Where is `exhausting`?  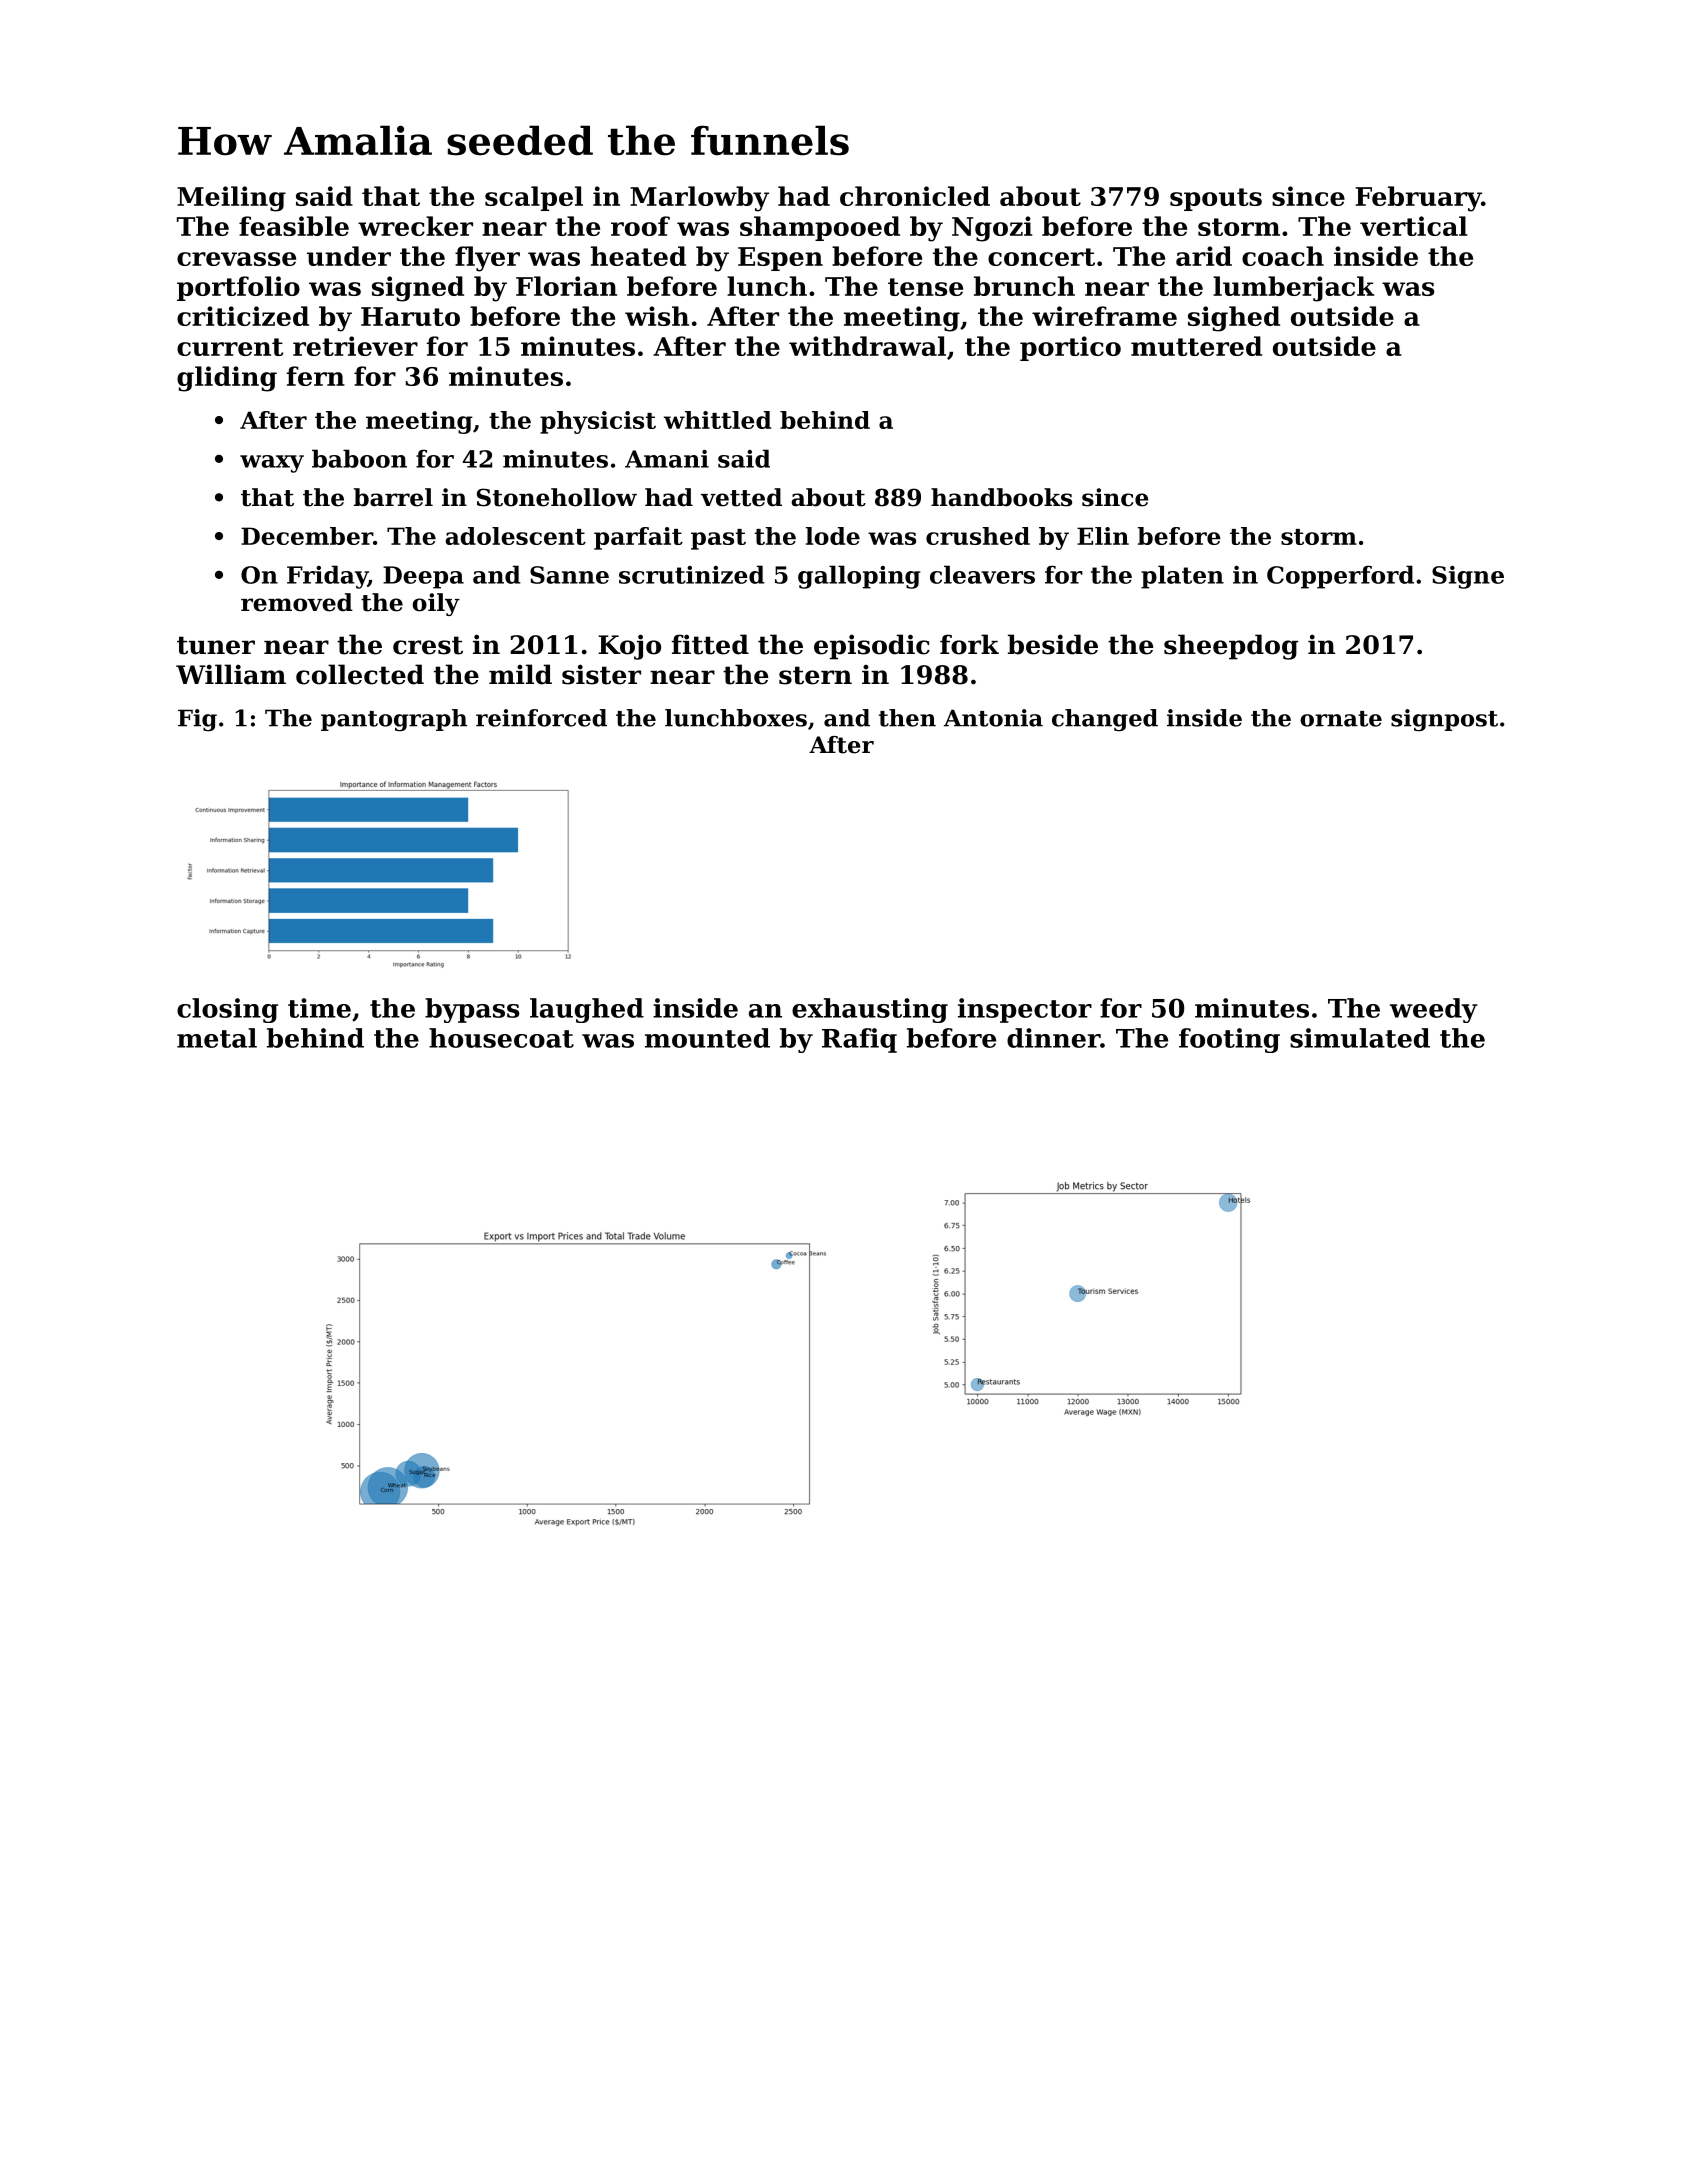
exhausting is located at coordinates (870, 1010).
